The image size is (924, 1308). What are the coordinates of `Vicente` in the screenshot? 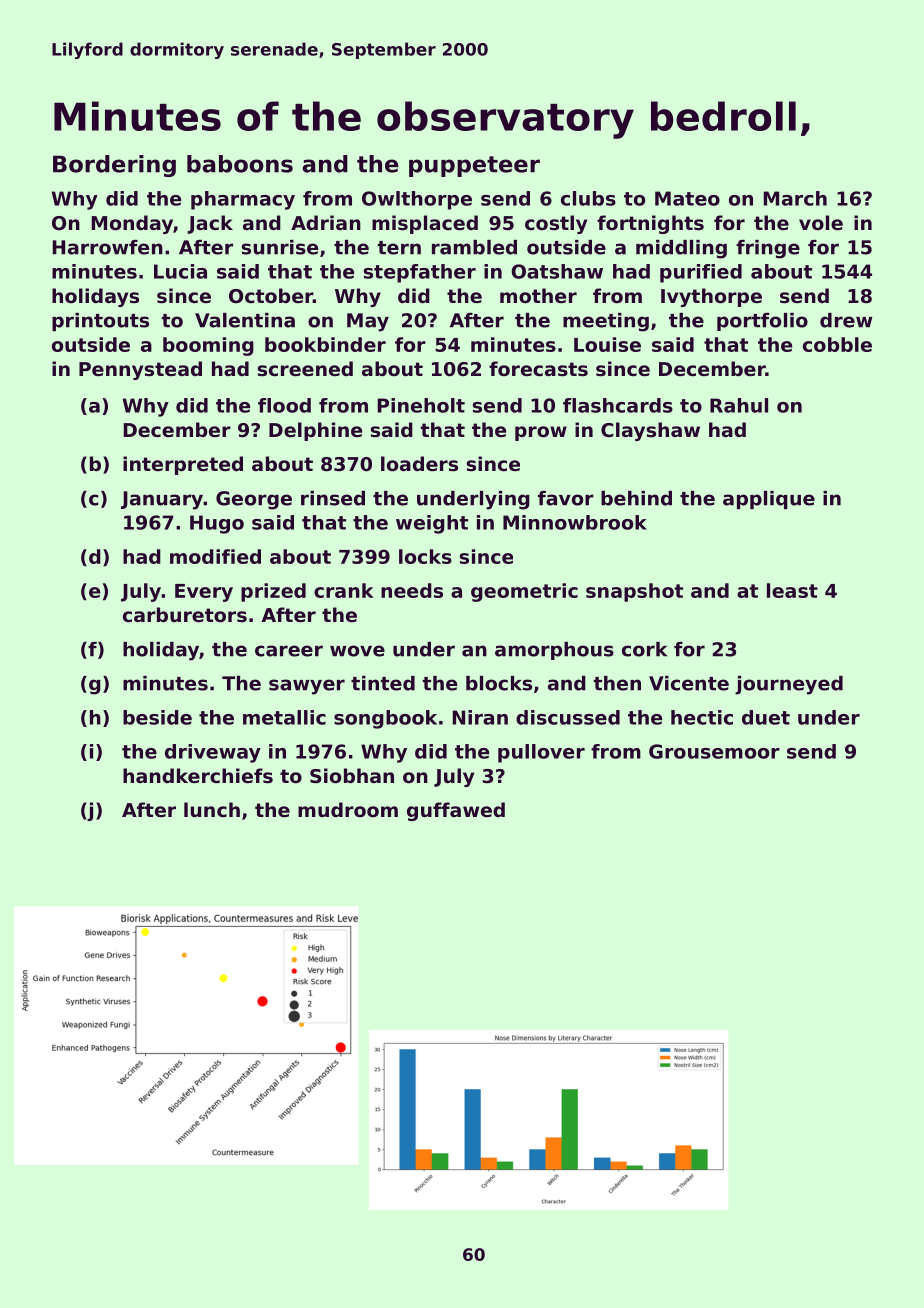 It's located at (689, 683).
